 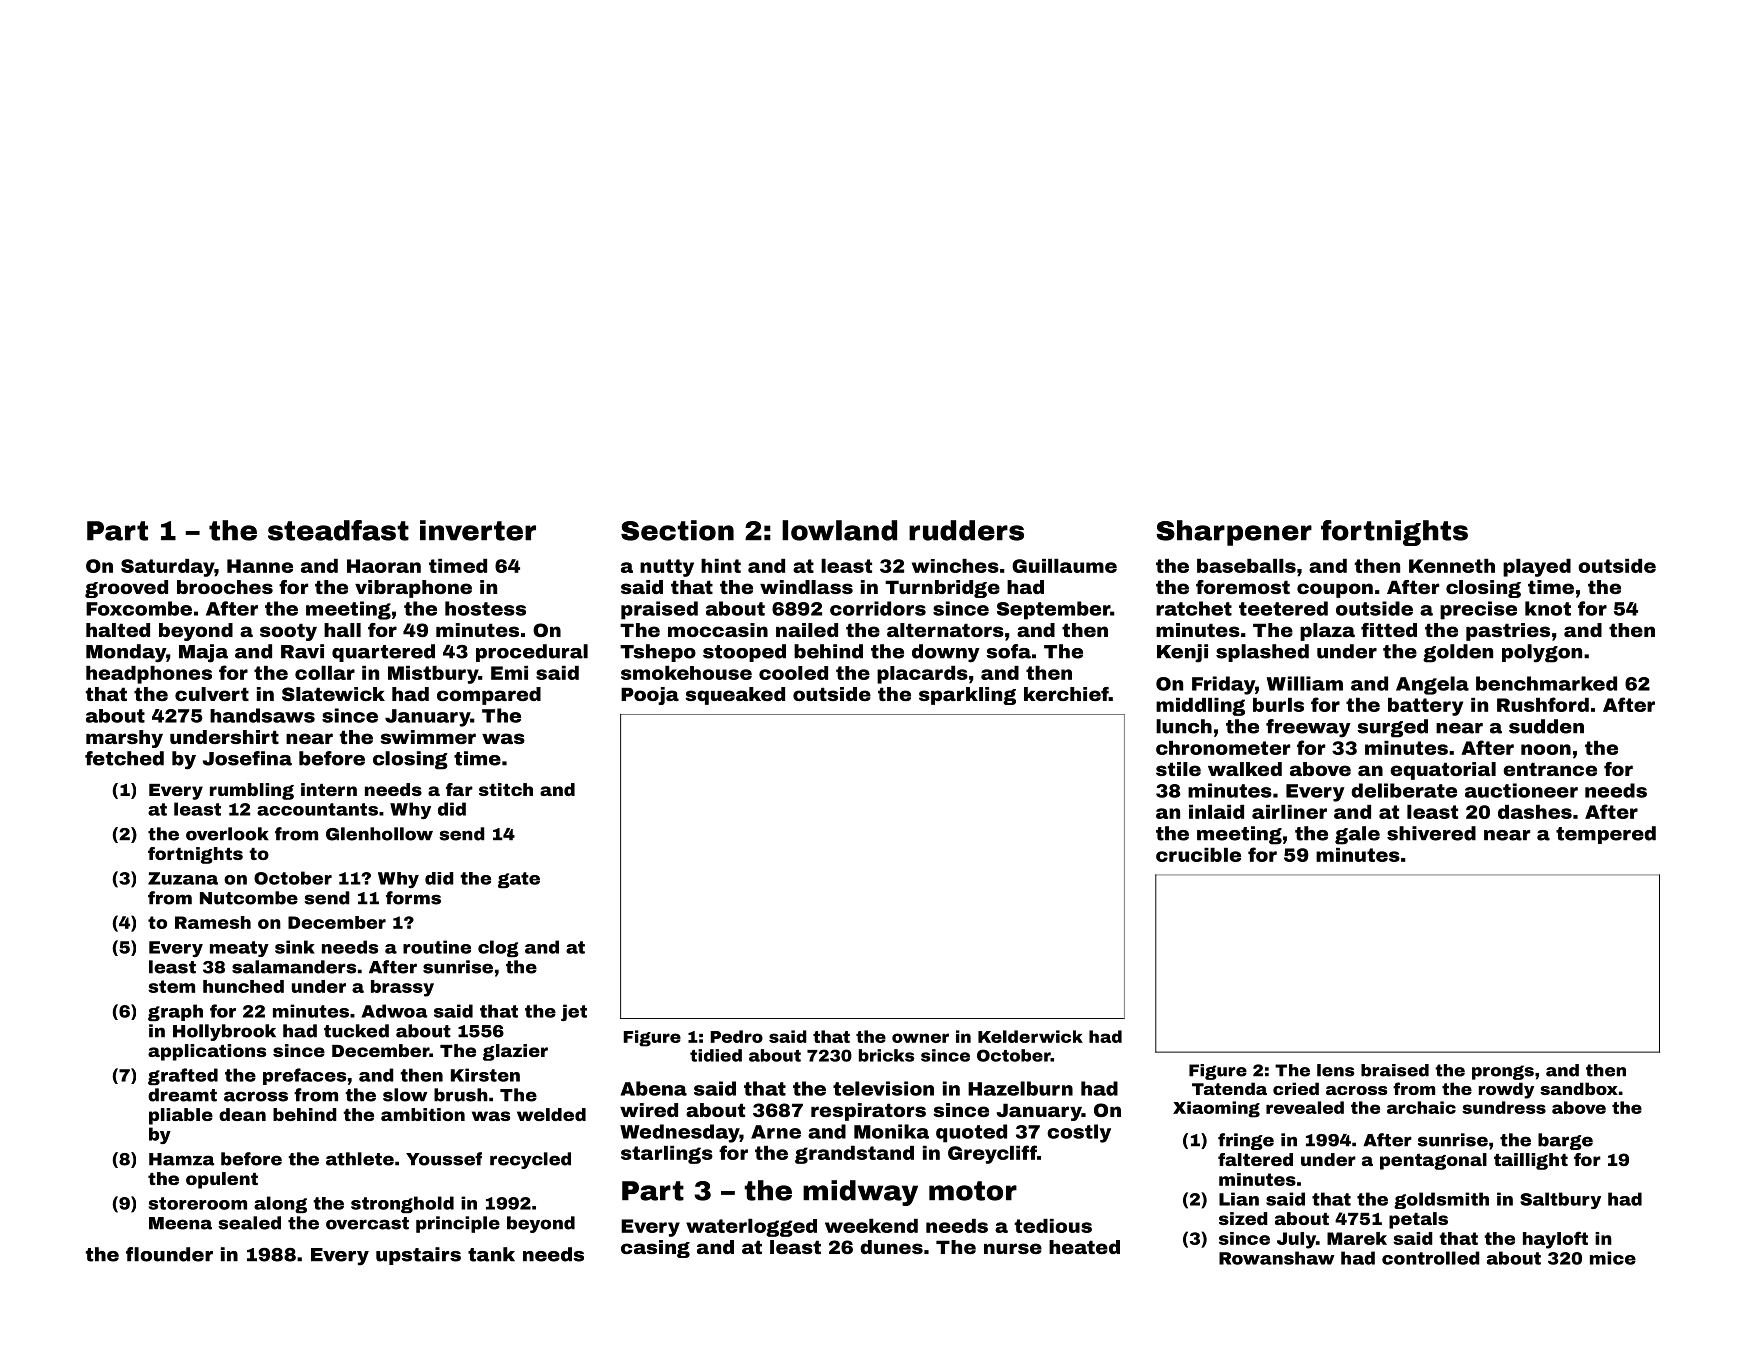 I want to click on crucible, so click(x=1198, y=855).
